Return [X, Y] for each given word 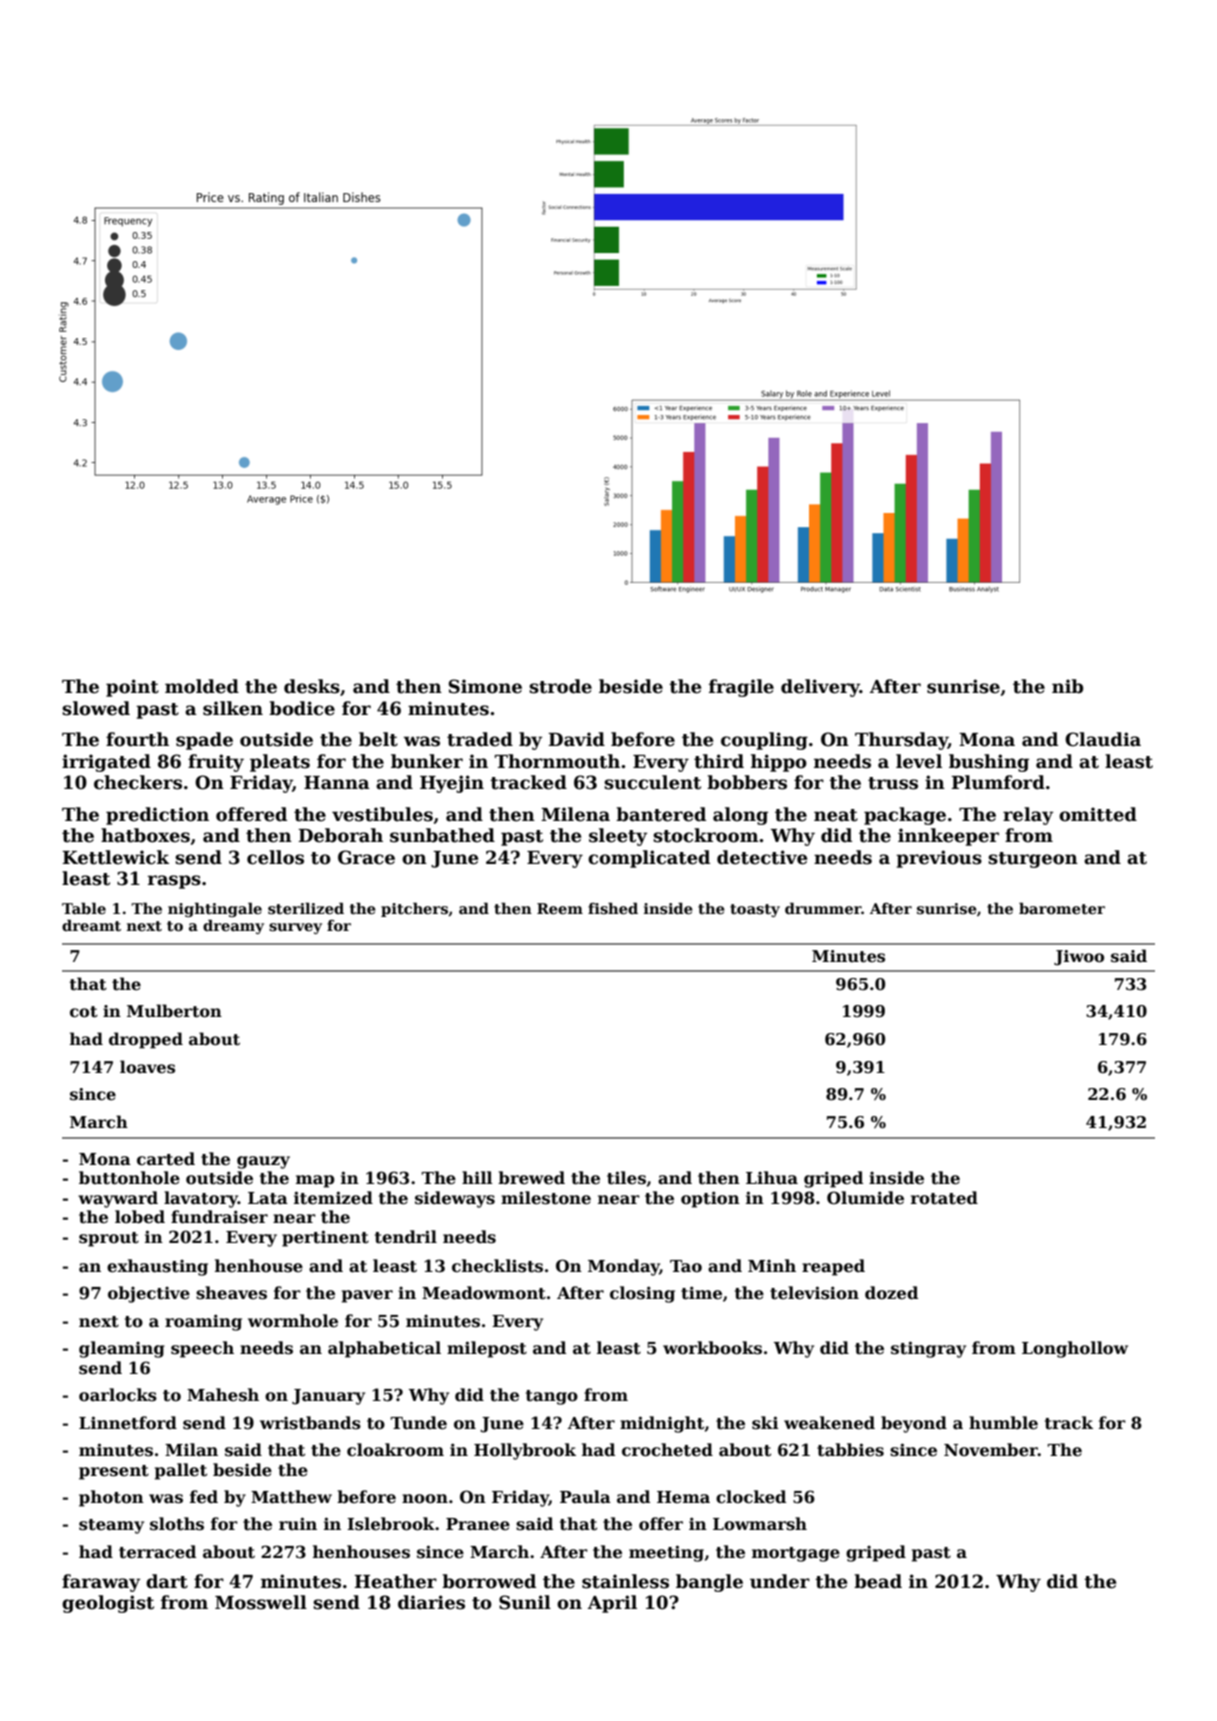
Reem [560, 908]
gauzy [263, 1162]
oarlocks [118, 1395]
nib [1067, 686]
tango [552, 1397]
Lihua [772, 1177]
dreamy [233, 926]
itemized [333, 1198]
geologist [108, 1604]
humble [1003, 1423]
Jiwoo [1079, 958]
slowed [96, 708]
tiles [626, 1178]
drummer [823, 908]
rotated [944, 1198]
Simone [485, 686]
